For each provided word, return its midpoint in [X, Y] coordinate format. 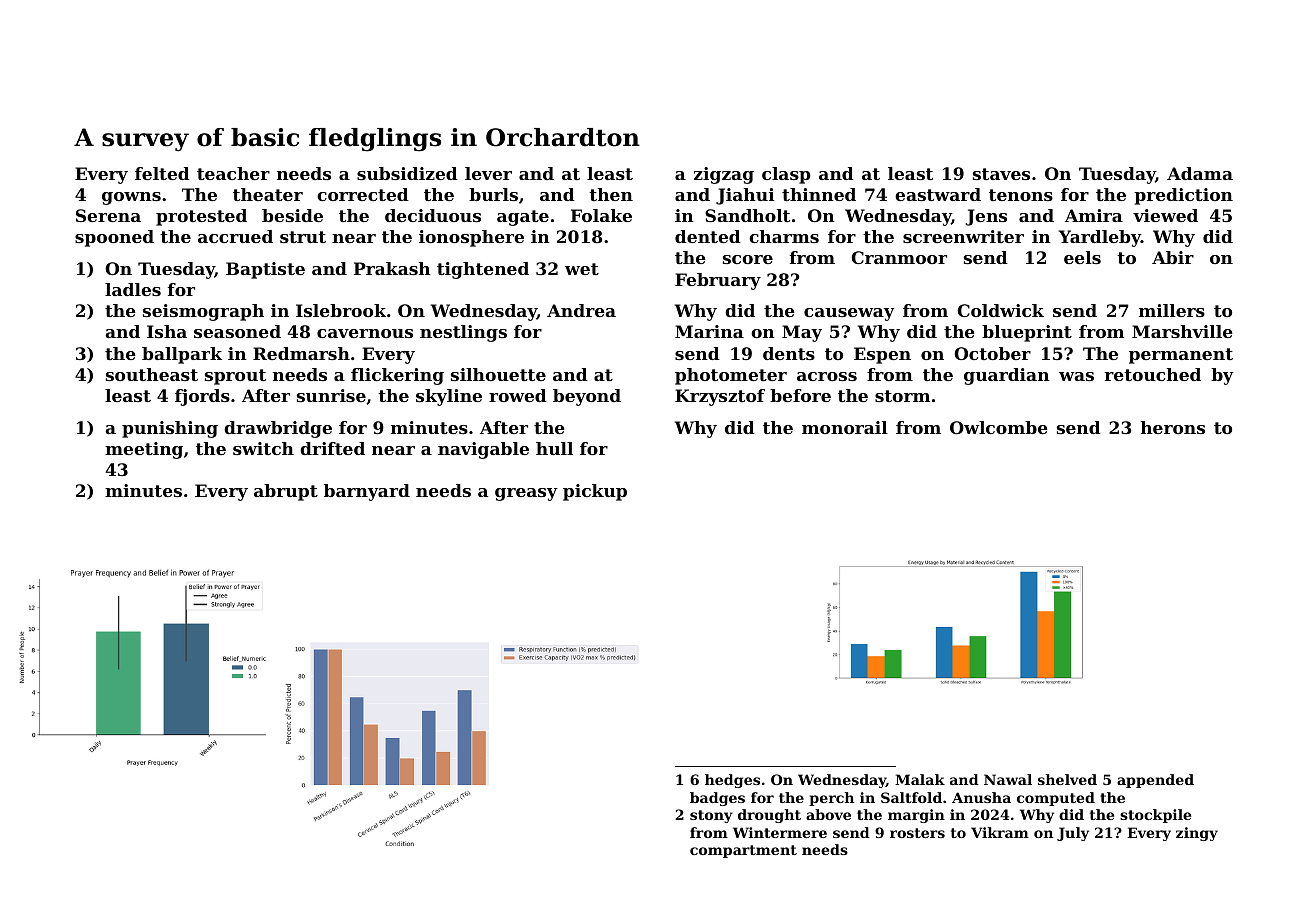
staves [1001, 174]
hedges [732, 781]
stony [711, 816]
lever [488, 173]
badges [717, 799]
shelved [1067, 779]
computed [1056, 799]
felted [162, 173]
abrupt [286, 492]
